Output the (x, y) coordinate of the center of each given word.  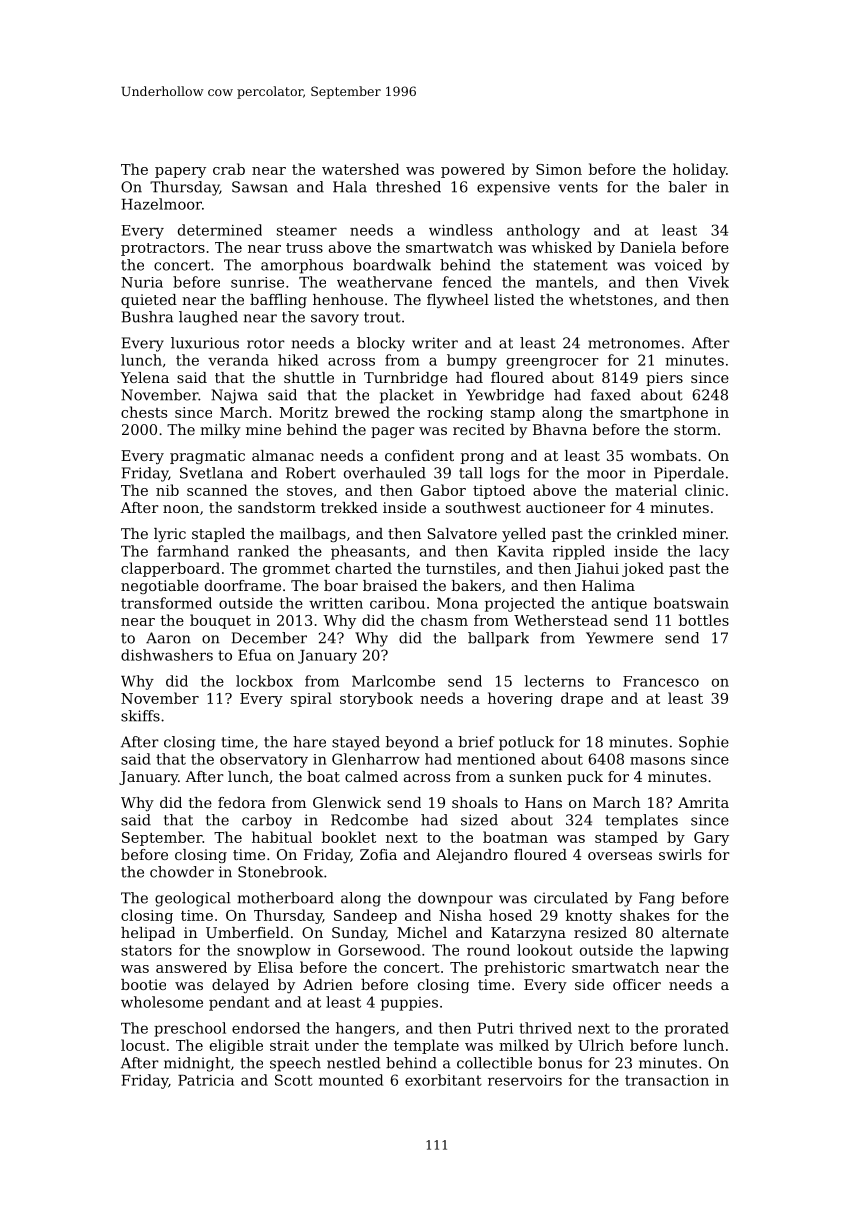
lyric (170, 535)
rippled (579, 552)
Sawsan (260, 187)
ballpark (498, 639)
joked (643, 569)
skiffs (140, 716)
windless (460, 230)
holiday (699, 170)
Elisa (275, 967)
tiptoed (499, 491)
